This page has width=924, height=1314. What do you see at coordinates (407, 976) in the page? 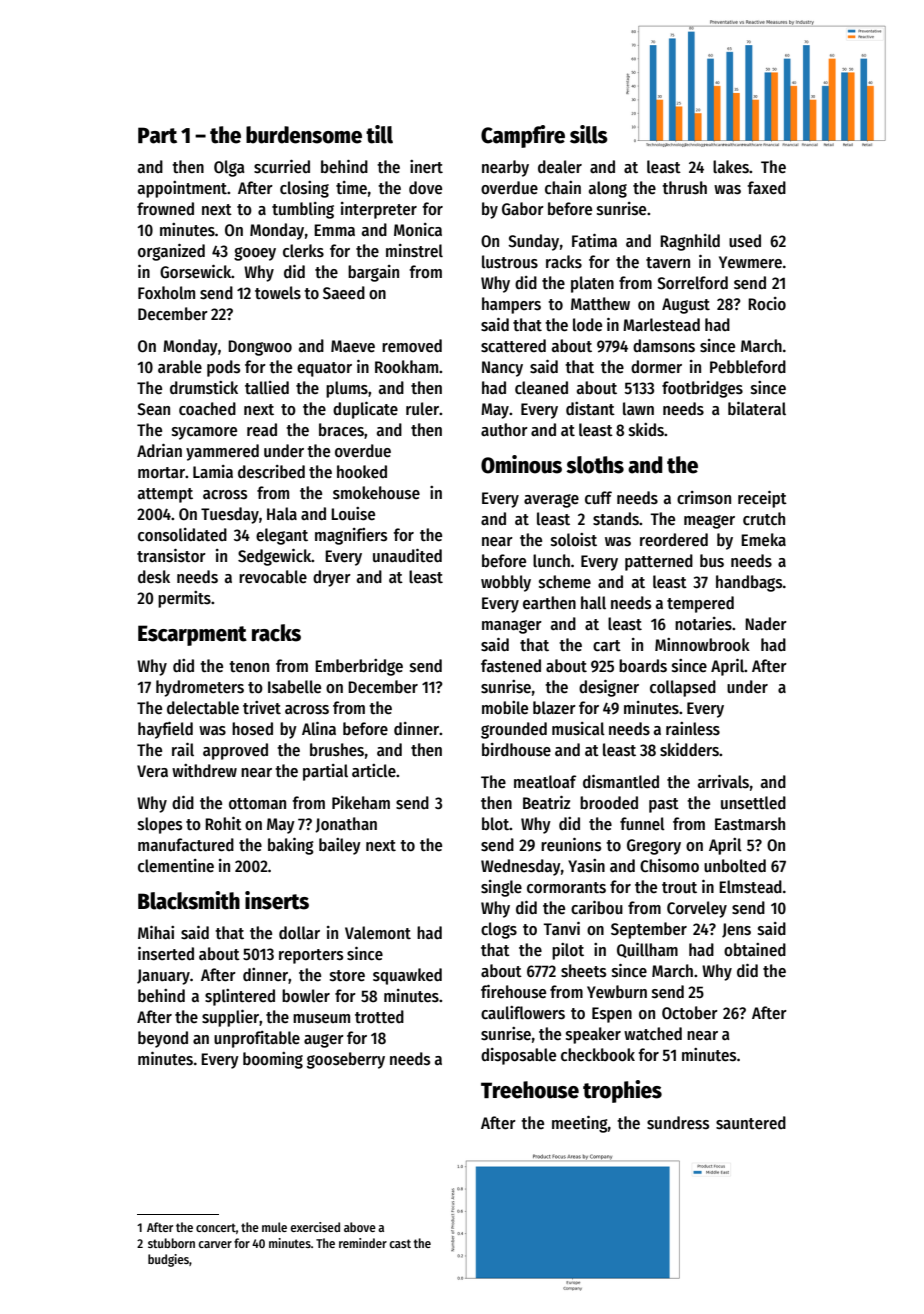
I see `squawked` at bounding box center [407, 976].
